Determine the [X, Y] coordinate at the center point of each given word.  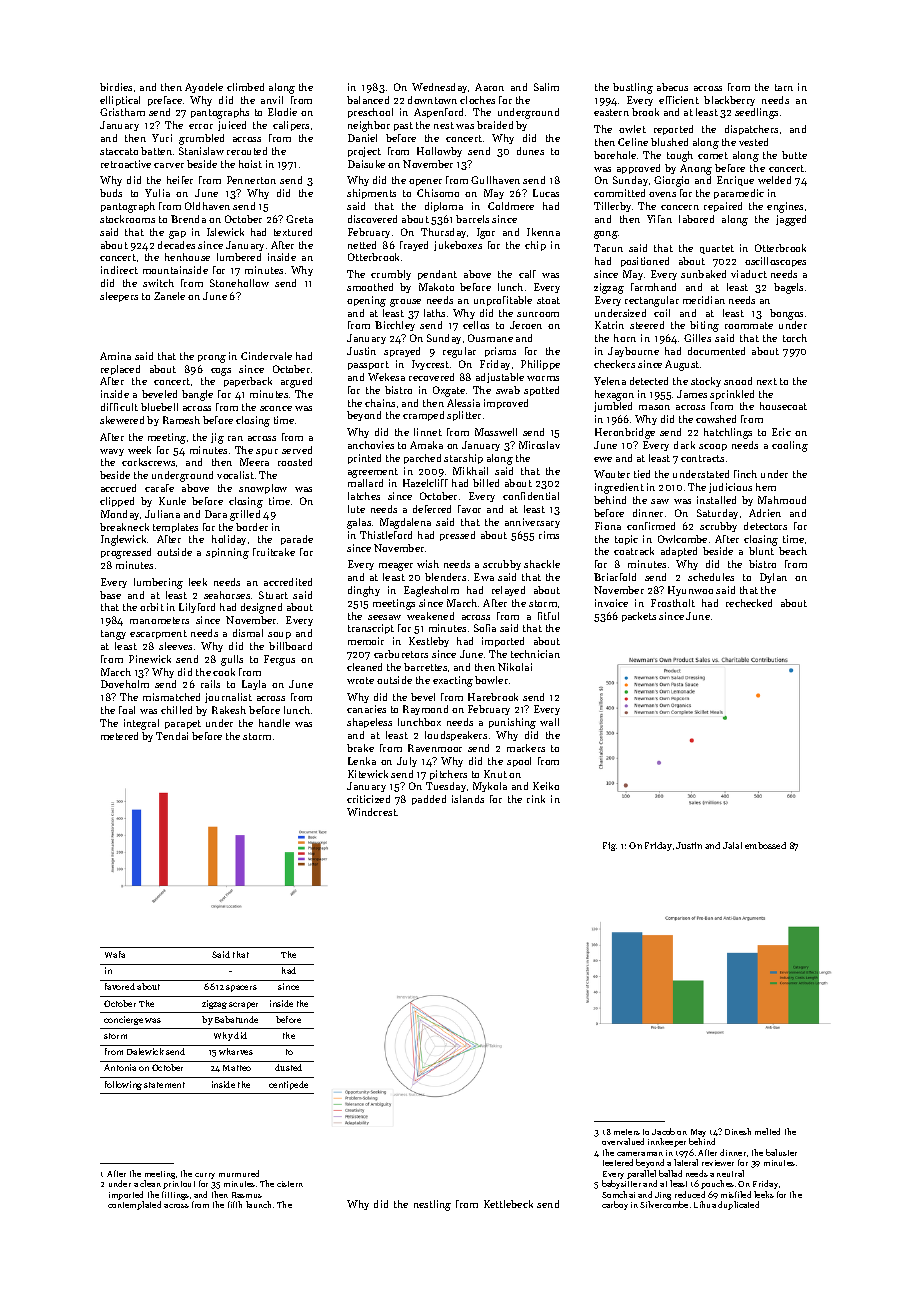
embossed [765, 845]
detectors [765, 526]
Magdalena [405, 523]
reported [673, 130]
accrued [118, 488]
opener [425, 182]
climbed [245, 87]
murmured [239, 1173]
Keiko [546, 786]
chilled [176, 710]
